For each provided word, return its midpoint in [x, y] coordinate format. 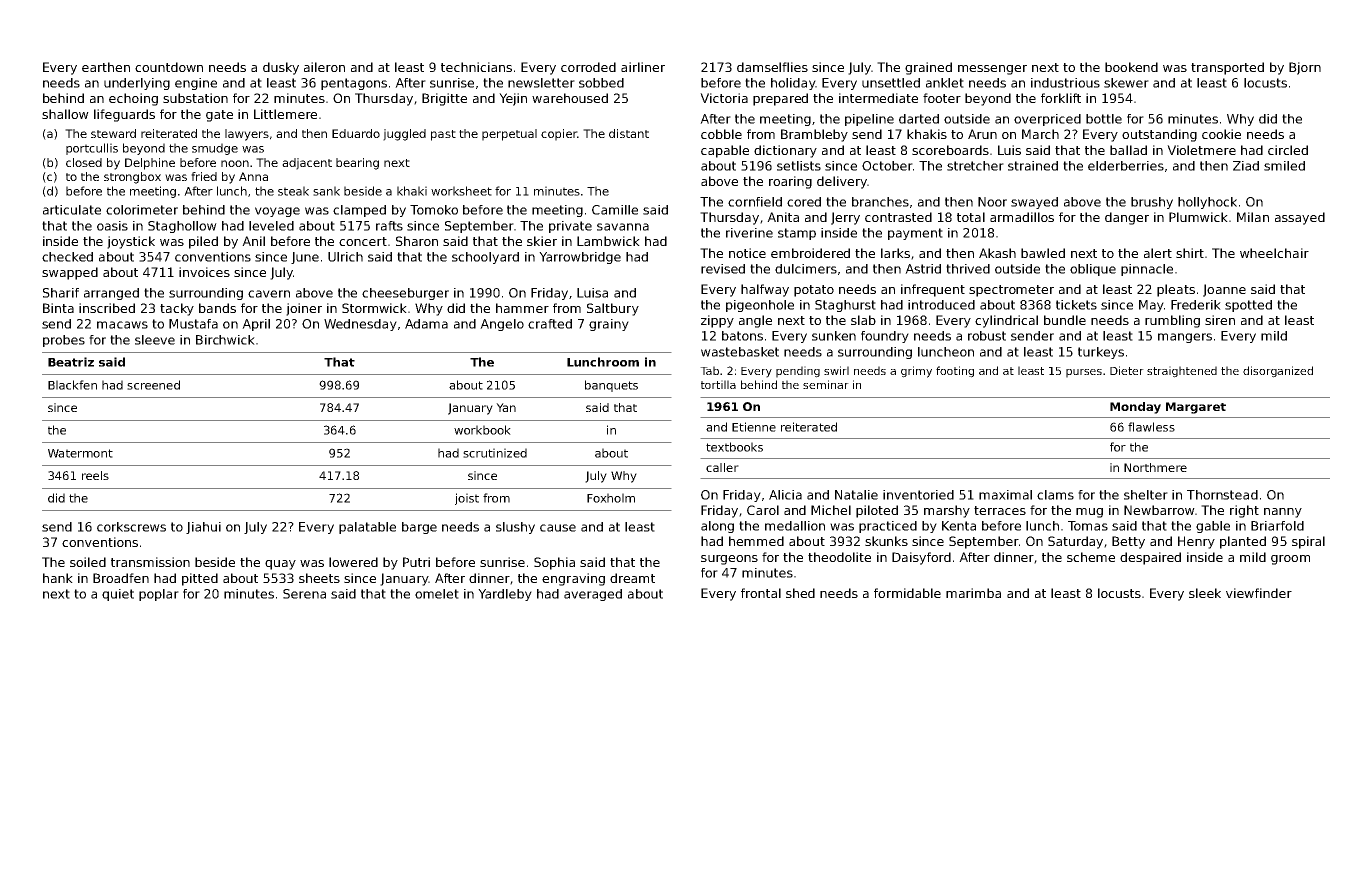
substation [195, 98]
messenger [992, 70]
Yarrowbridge [580, 258]
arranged [111, 294]
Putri [416, 562]
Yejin [513, 99]
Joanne [1224, 290]
